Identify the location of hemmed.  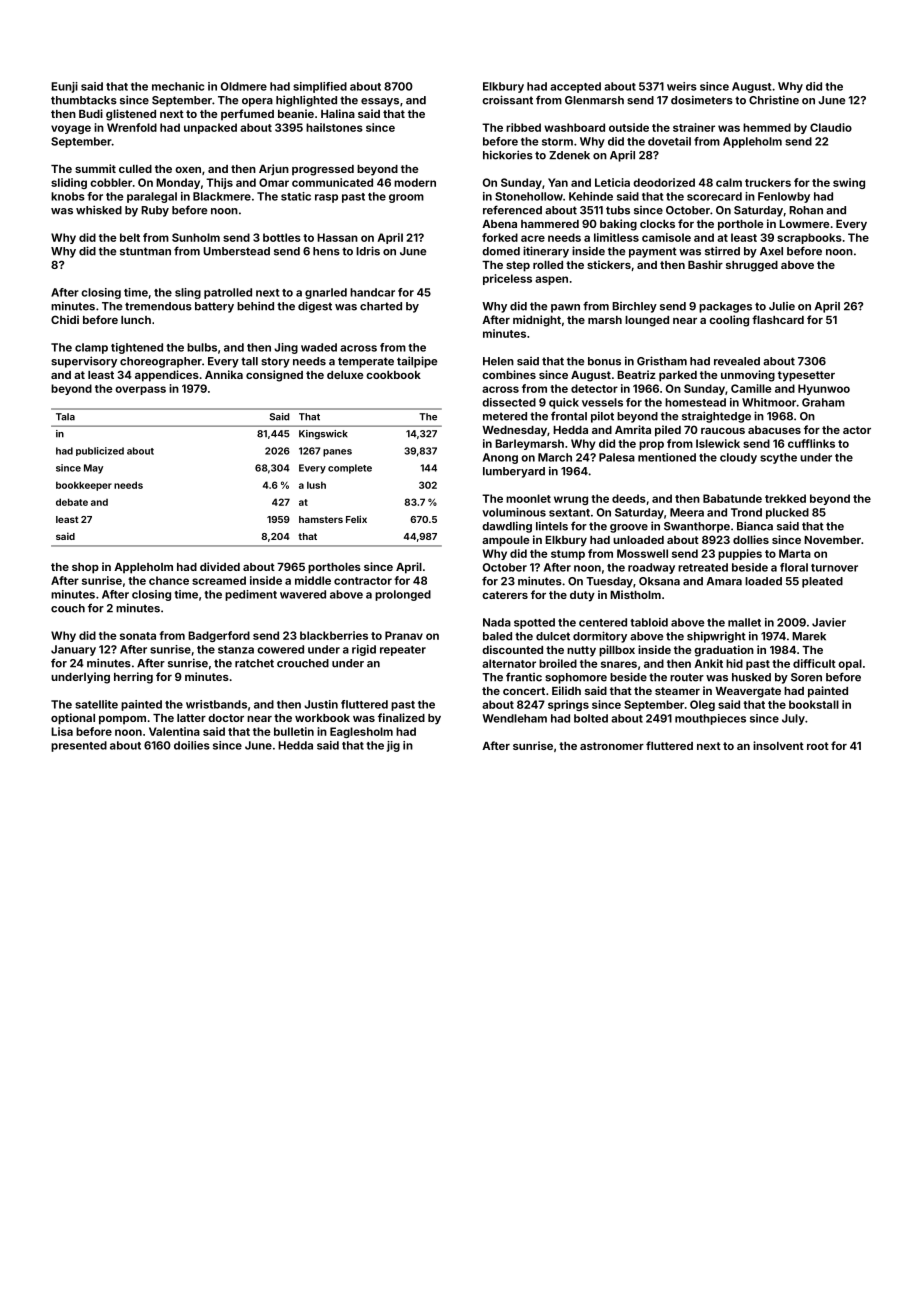
(767, 127).
